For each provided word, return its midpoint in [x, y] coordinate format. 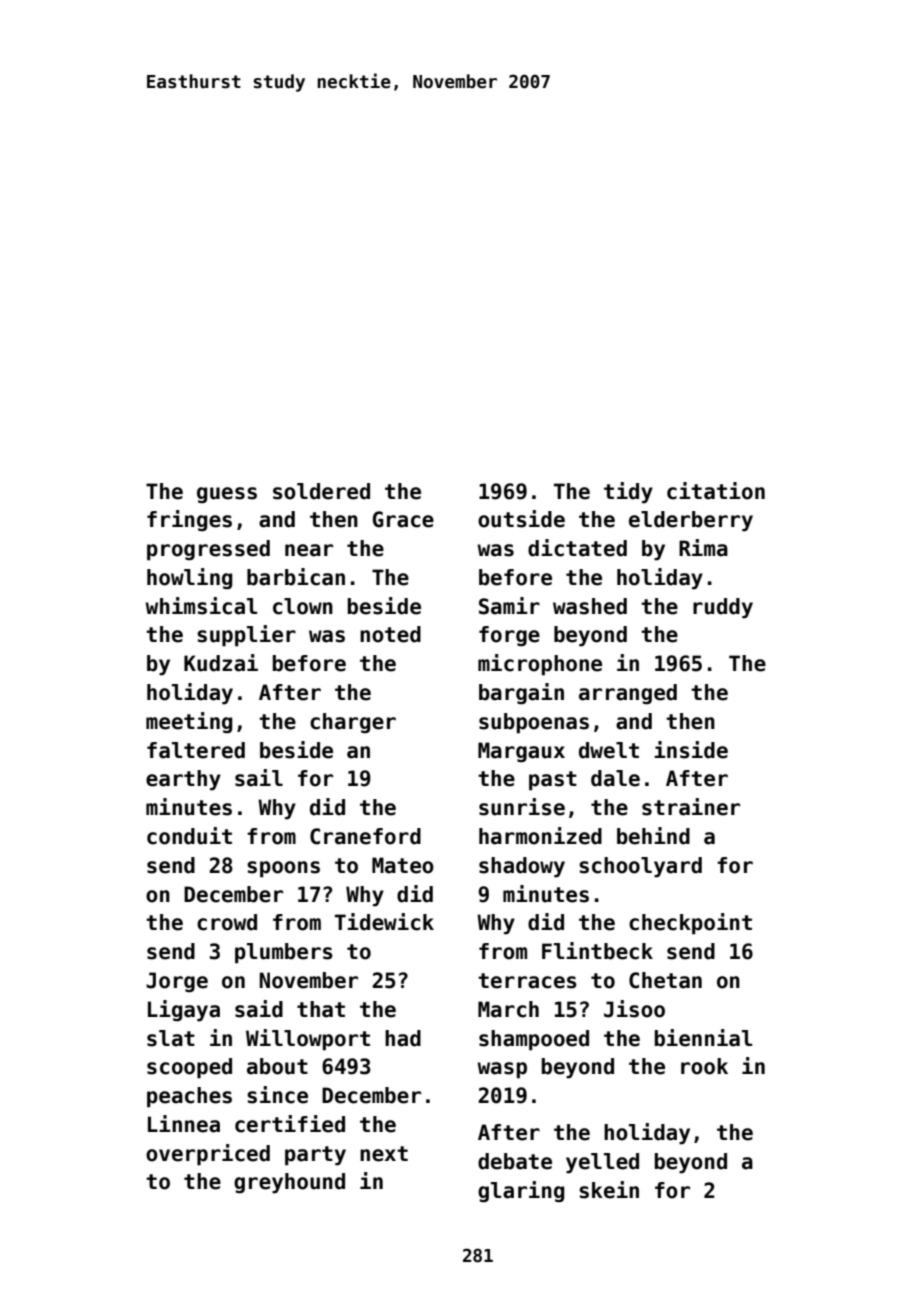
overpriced [208, 1155]
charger [353, 723]
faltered [196, 750]
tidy [628, 493]
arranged [628, 694]
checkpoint [690, 924]
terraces [527, 981]
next [384, 1154]
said [259, 1009]
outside [521, 519]
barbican [296, 577]
